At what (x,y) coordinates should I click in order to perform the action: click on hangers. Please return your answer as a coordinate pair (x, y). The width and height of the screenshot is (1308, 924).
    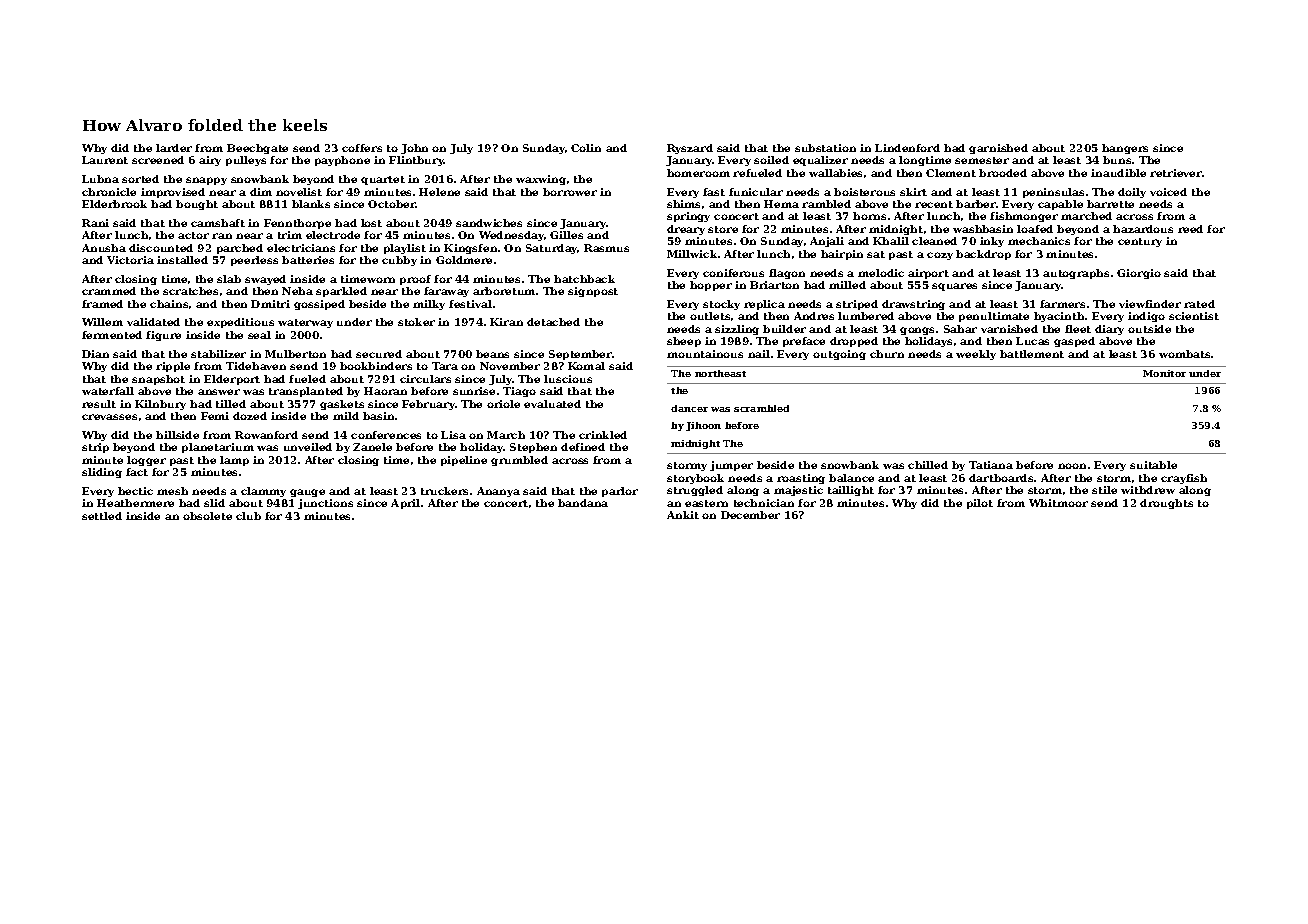
    Looking at the image, I should click on (1125, 149).
